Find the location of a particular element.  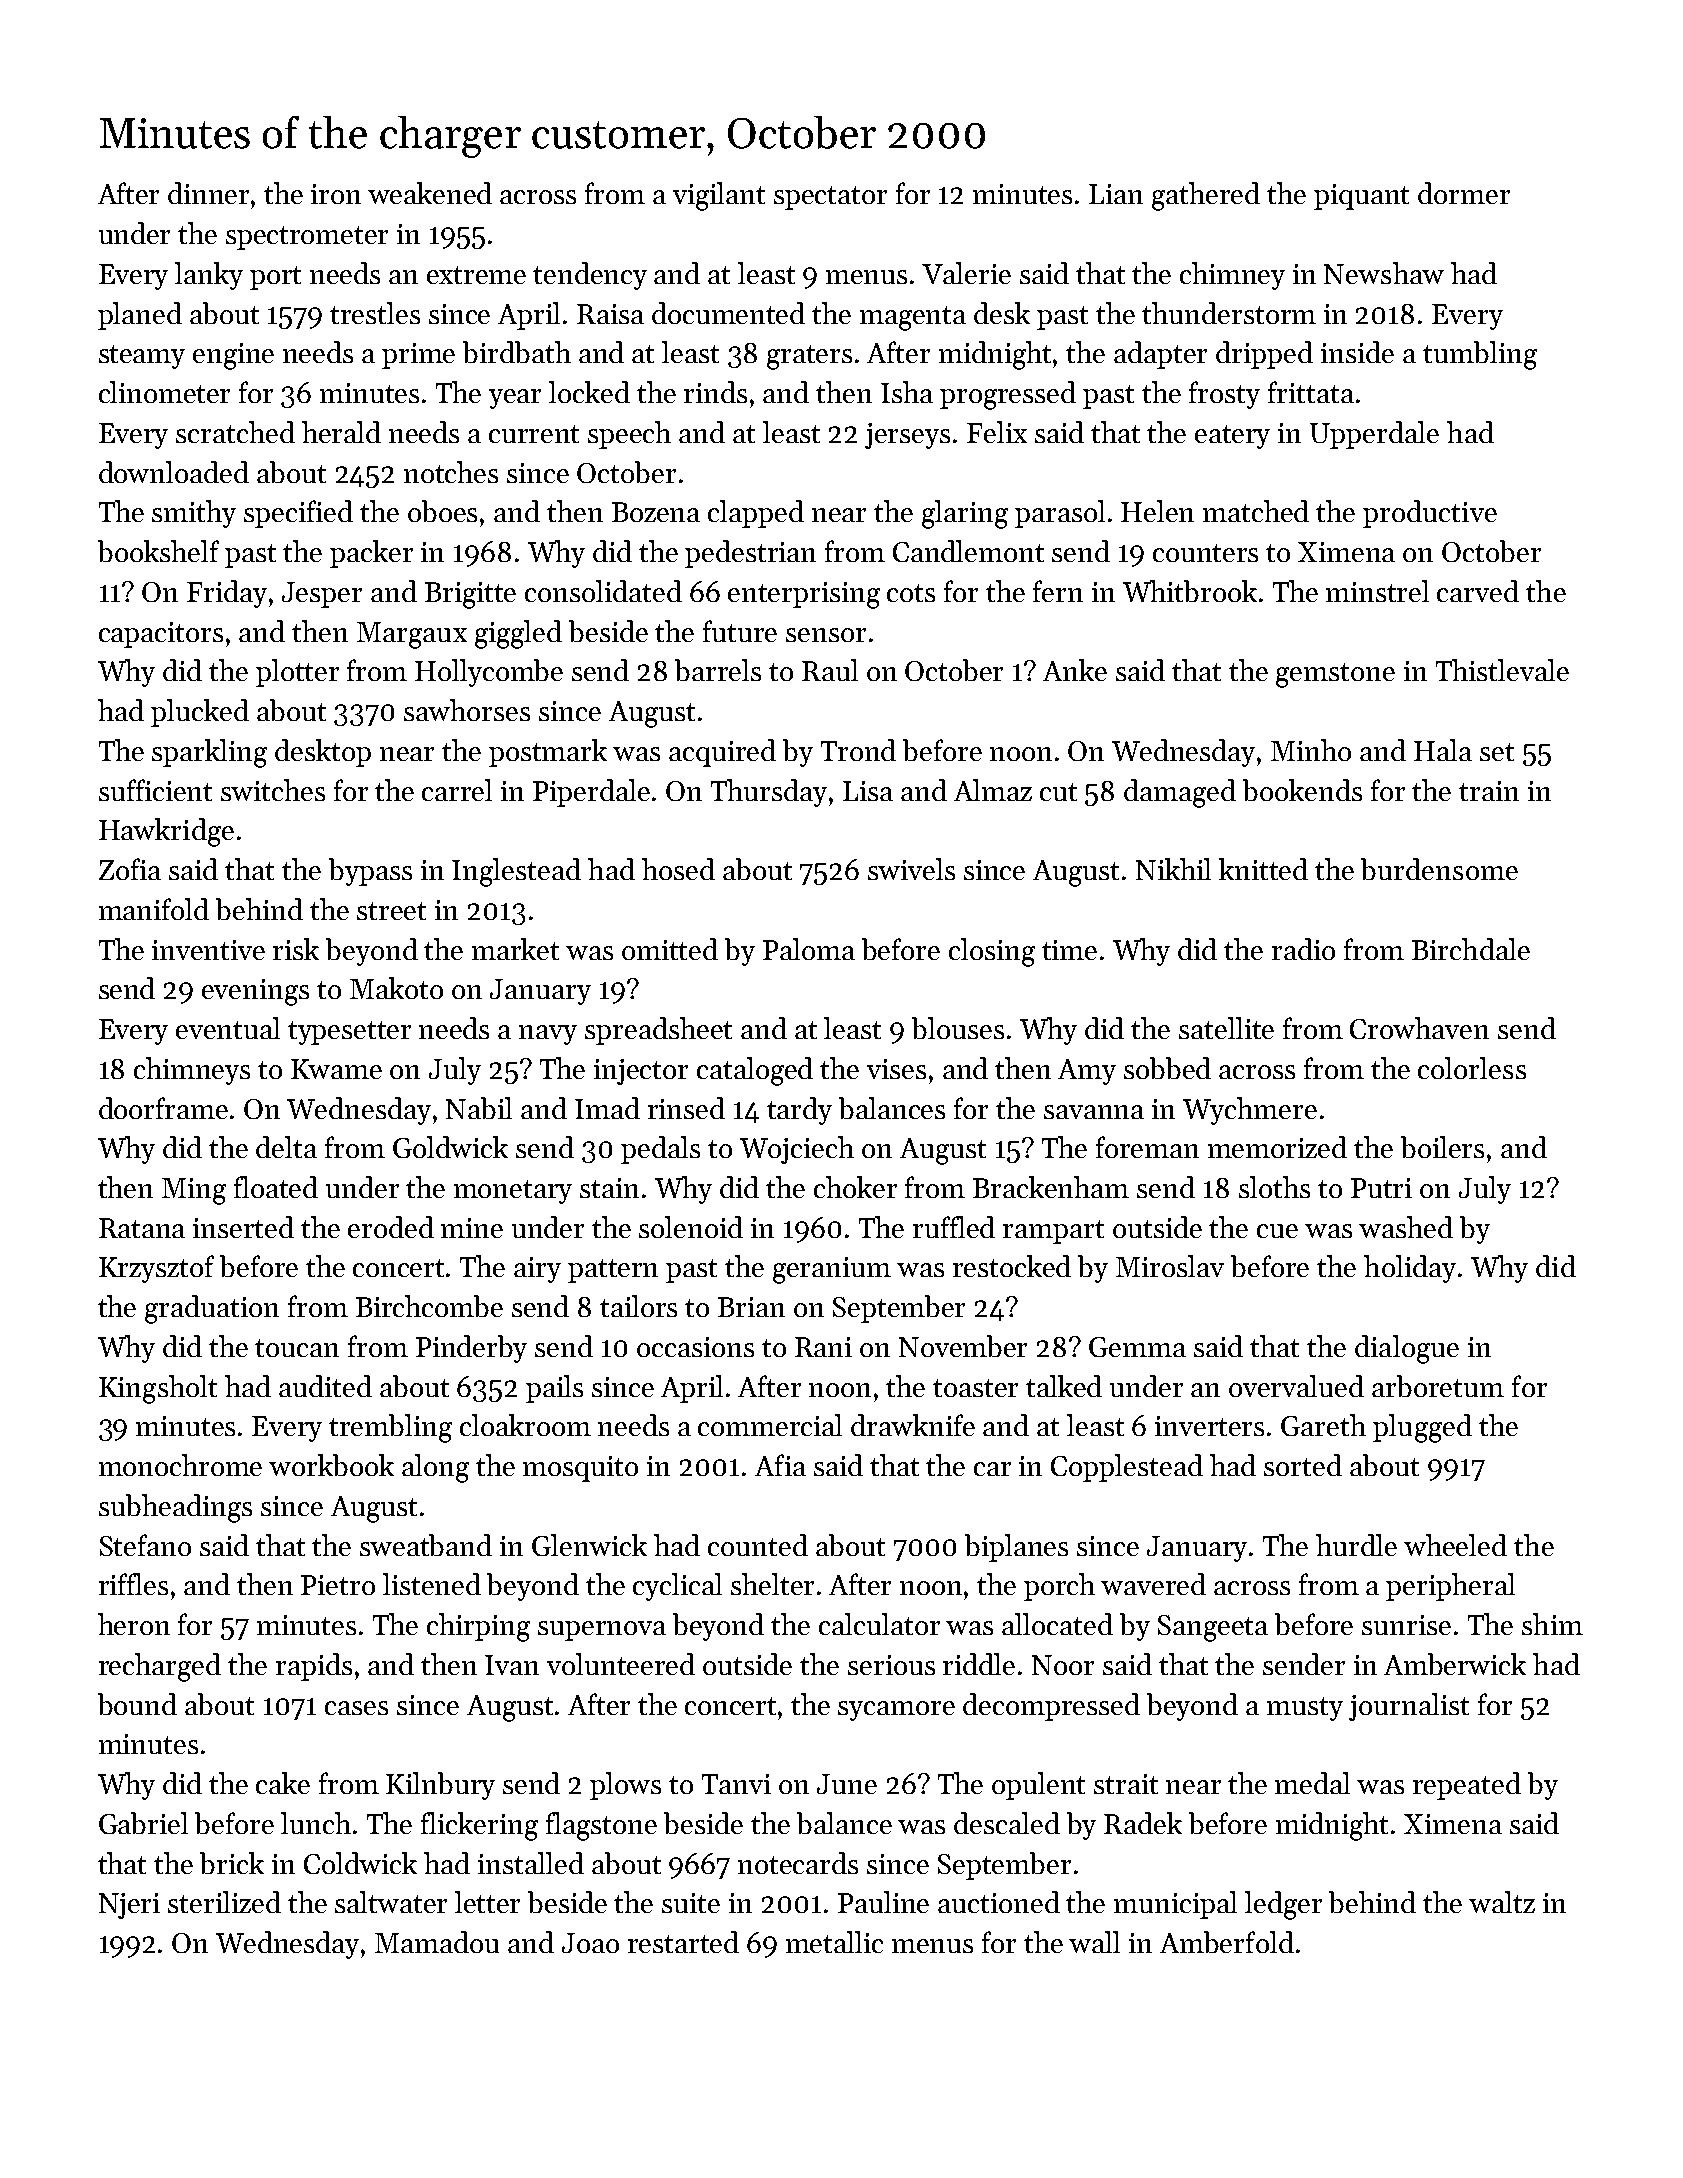

wall is located at coordinates (1094, 1942).
